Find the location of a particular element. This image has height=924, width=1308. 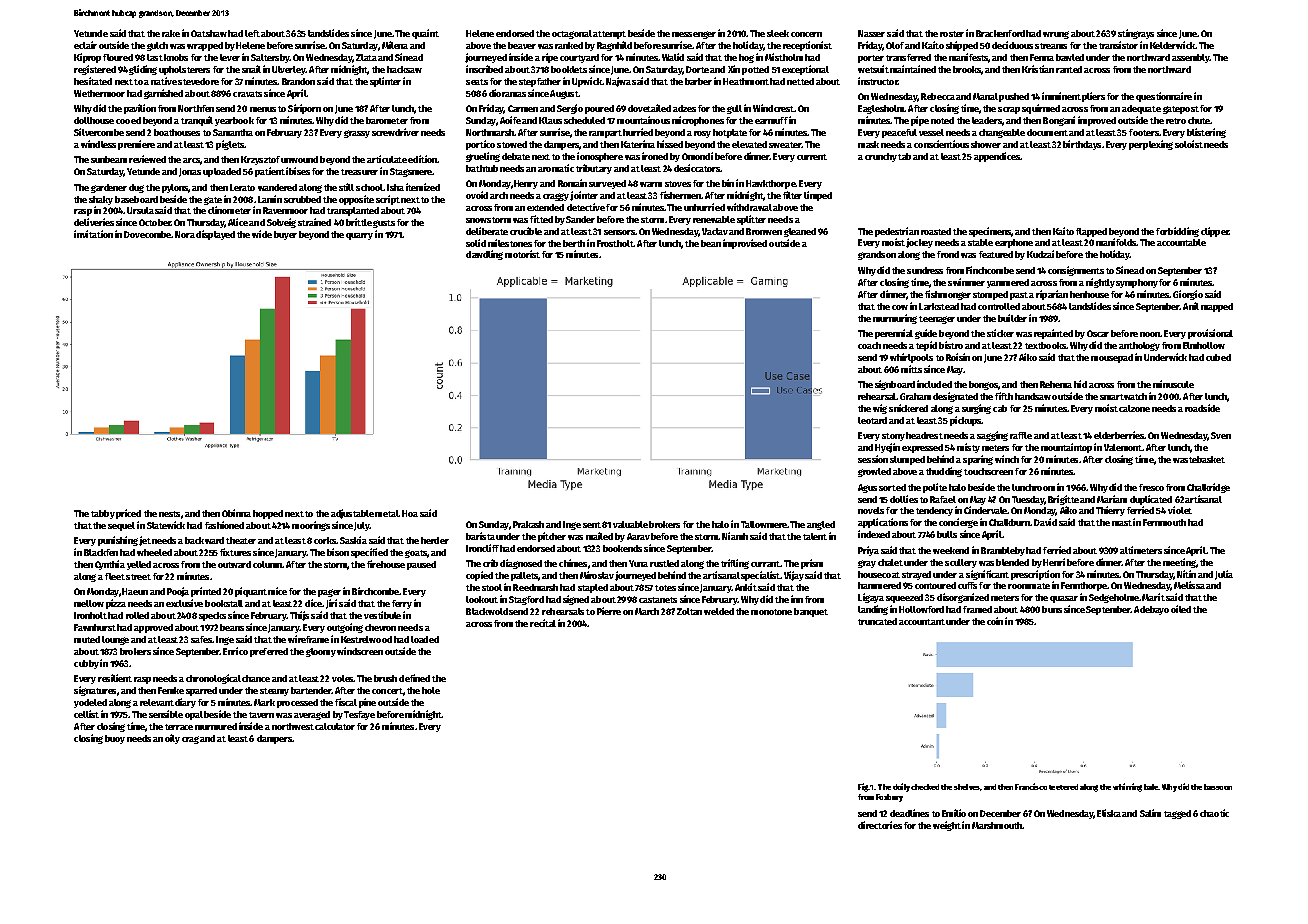

shelves is located at coordinates (967, 787).
